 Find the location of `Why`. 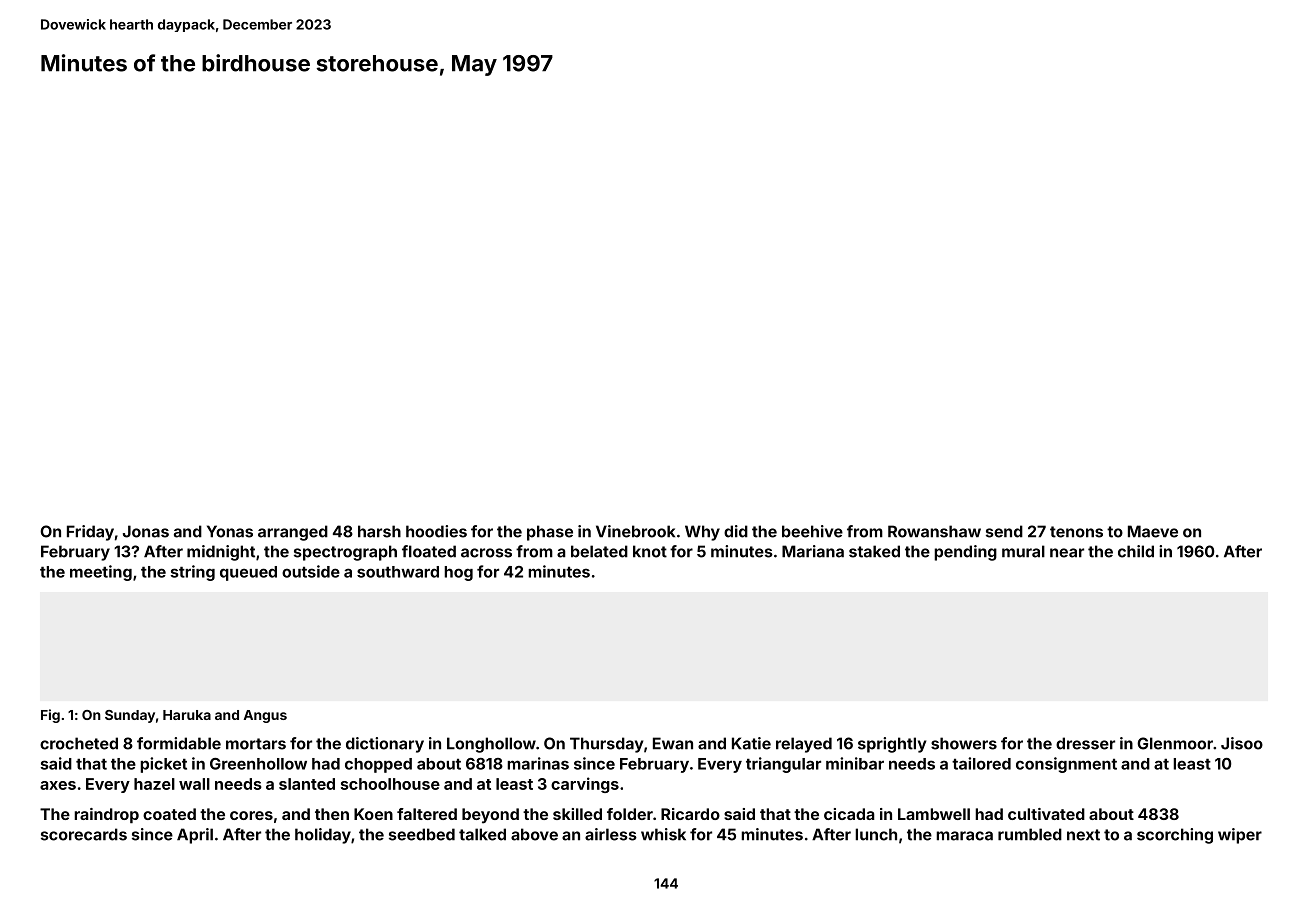

Why is located at coordinates (702, 533).
